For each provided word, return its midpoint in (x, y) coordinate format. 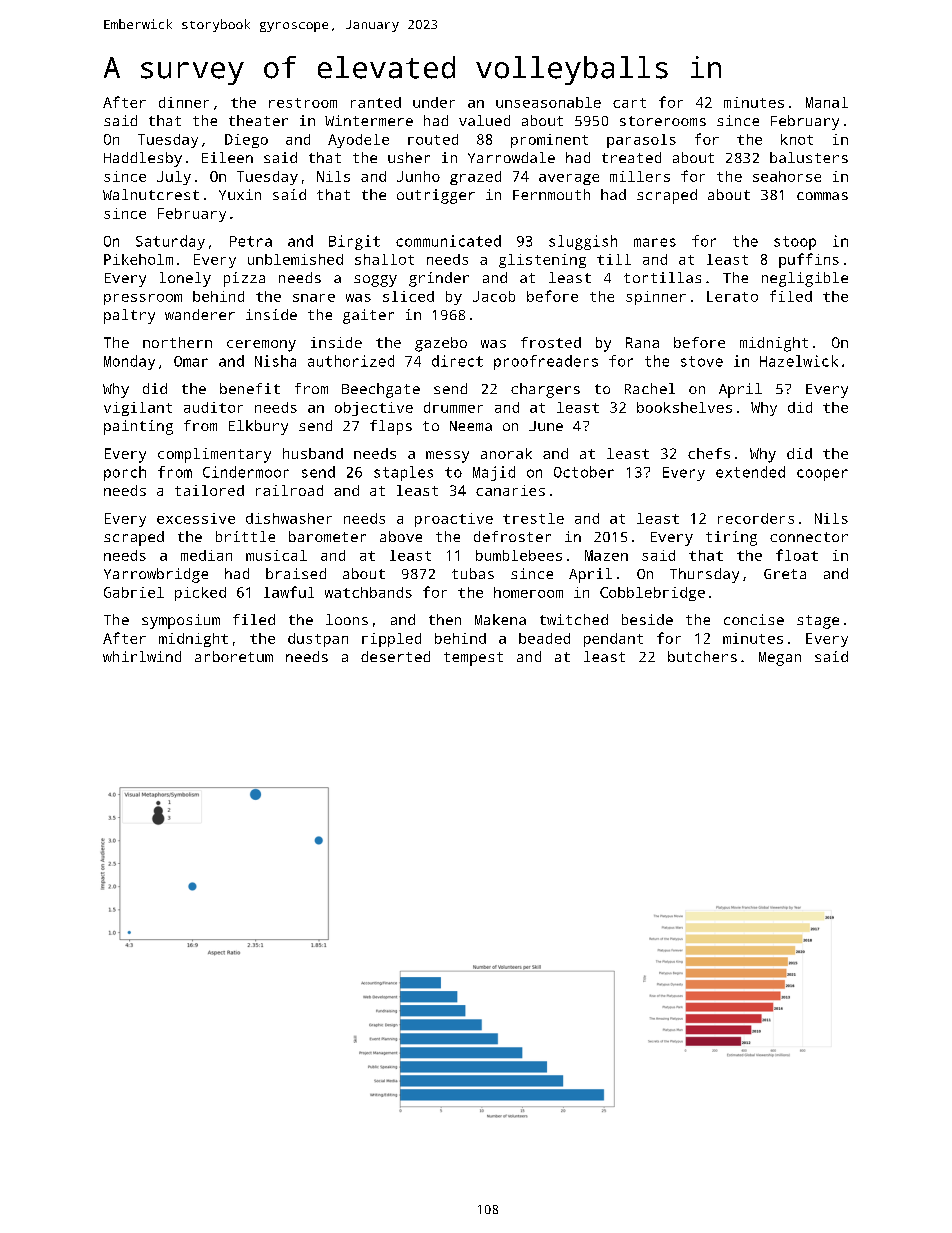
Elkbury (258, 427)
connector (809, 537)
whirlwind (142, 656)
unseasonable (548, 102)
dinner (184, 102)
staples (403, 473)
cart (629, 103)
